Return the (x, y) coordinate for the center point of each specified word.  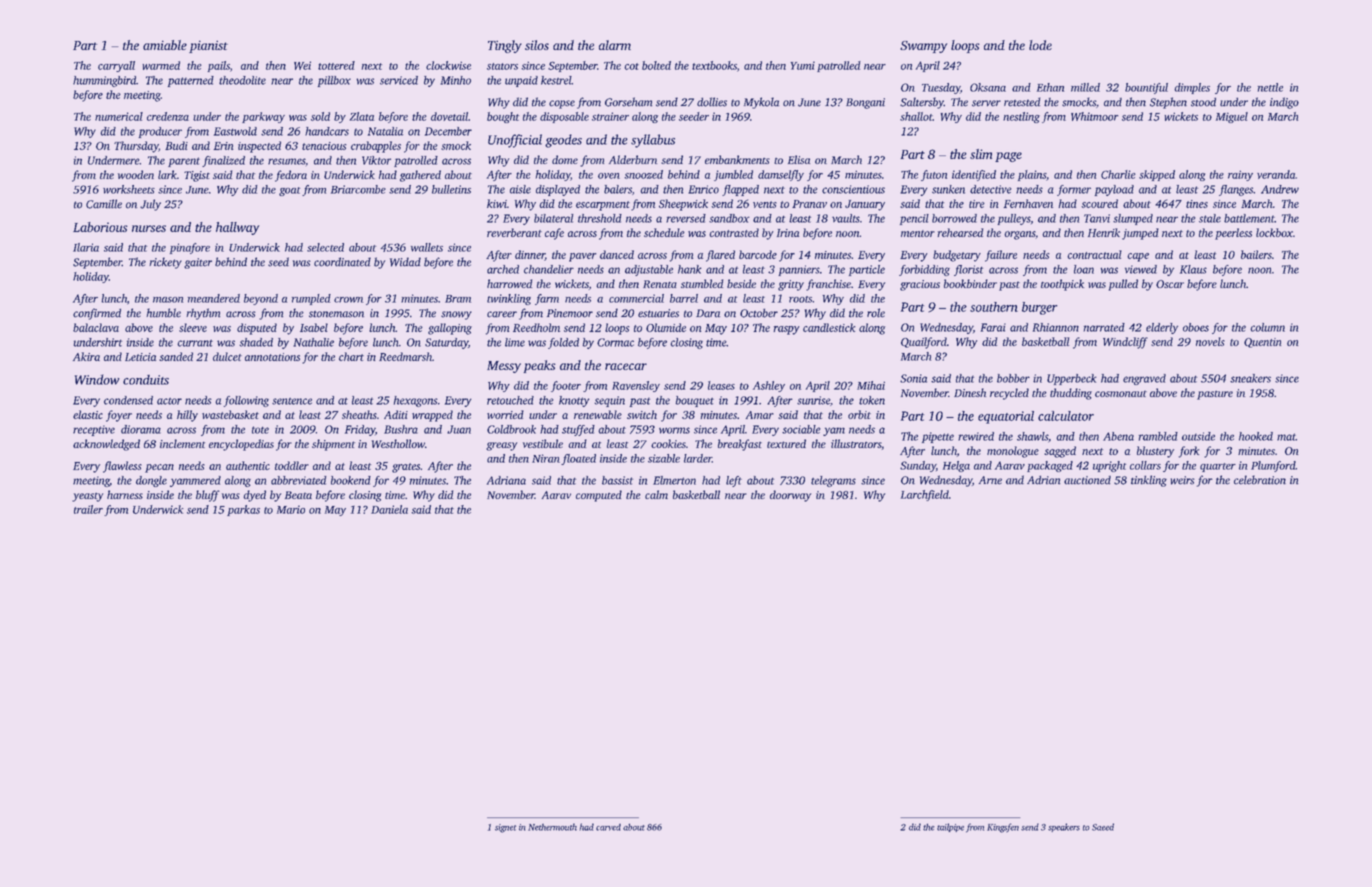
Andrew (1280, 189)
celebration (1260, 480)
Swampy (923, 47)
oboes (1196, 327)
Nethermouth (552, 827)
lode (1040, 45)
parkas (243, 510)
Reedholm (536, 327)
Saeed (1103, 827)
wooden (136, 174)
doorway (790, 496)
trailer (88, 509)
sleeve (193, 327)
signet (505, 828)
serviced (399, 80)
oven (609, 176)
